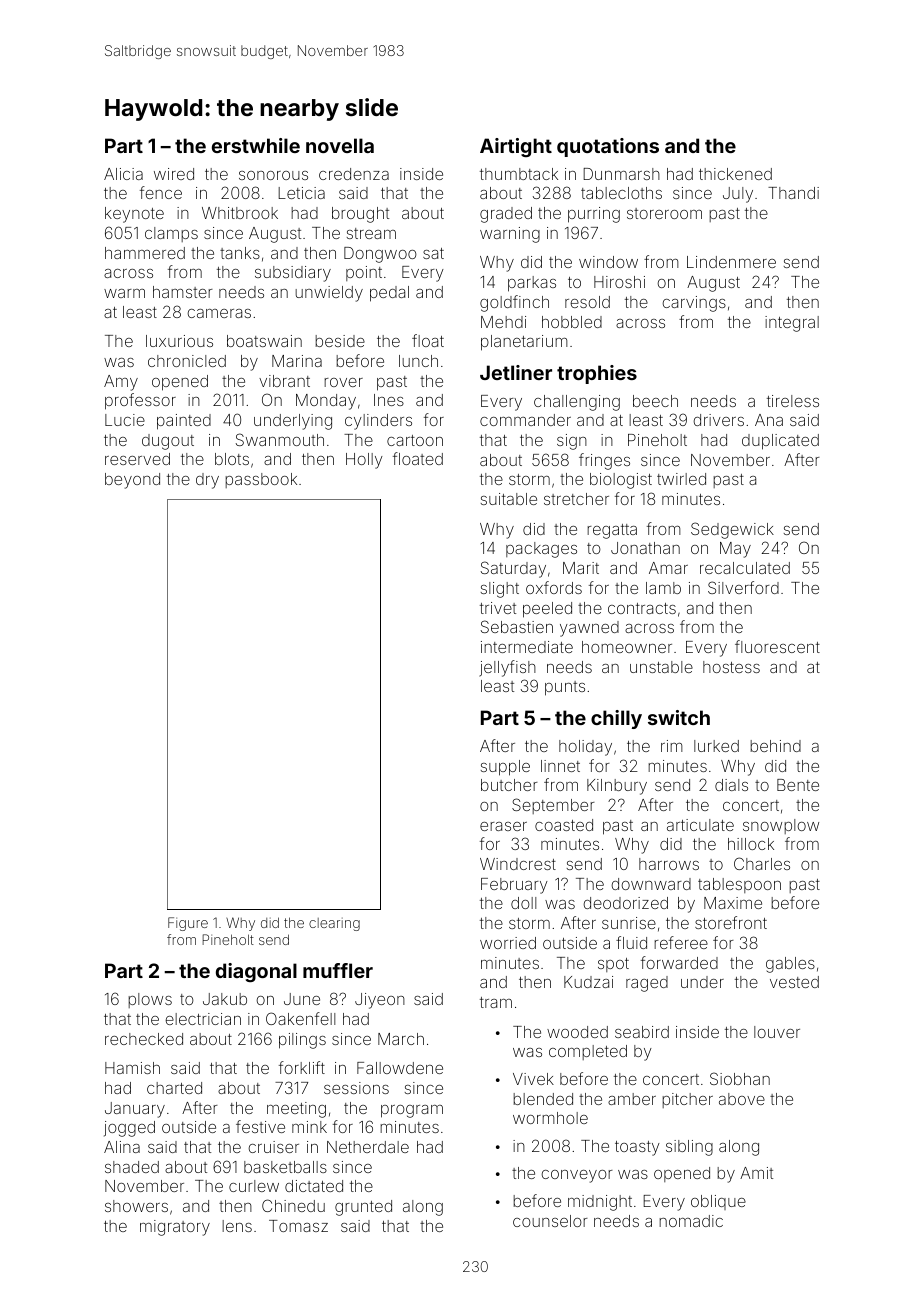 This image has height=1308, width=924. What do you see at coordinates (256, 145) in the image?
I see `erstwhile` at bounding box center [256, 145].
